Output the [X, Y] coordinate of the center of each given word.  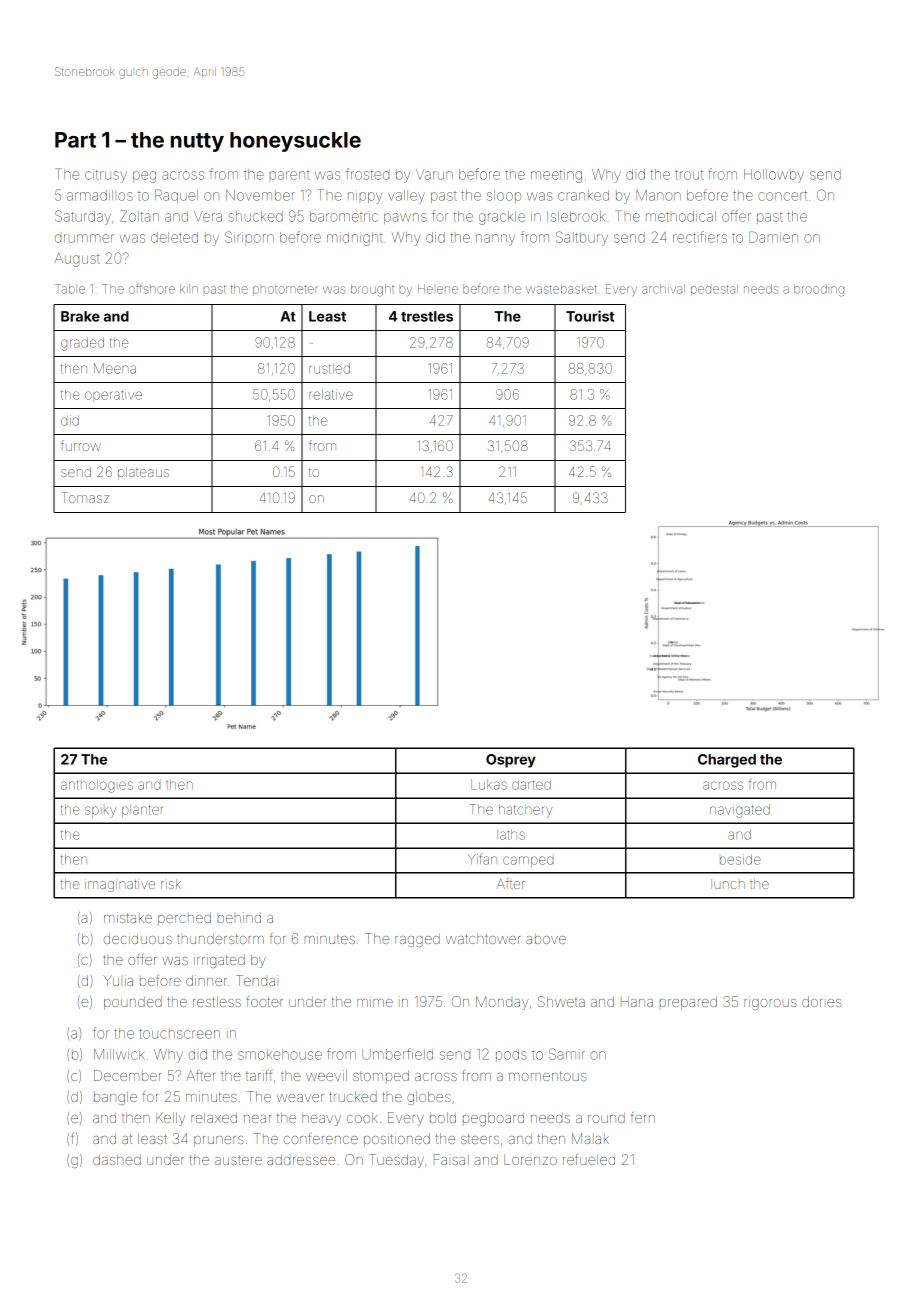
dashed [117, 1159]
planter [142, 811]
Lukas [489, 784]
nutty [197, 142]
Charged [727, 761]
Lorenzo [530, 1160]
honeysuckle [295, 142]
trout [689, 175]
